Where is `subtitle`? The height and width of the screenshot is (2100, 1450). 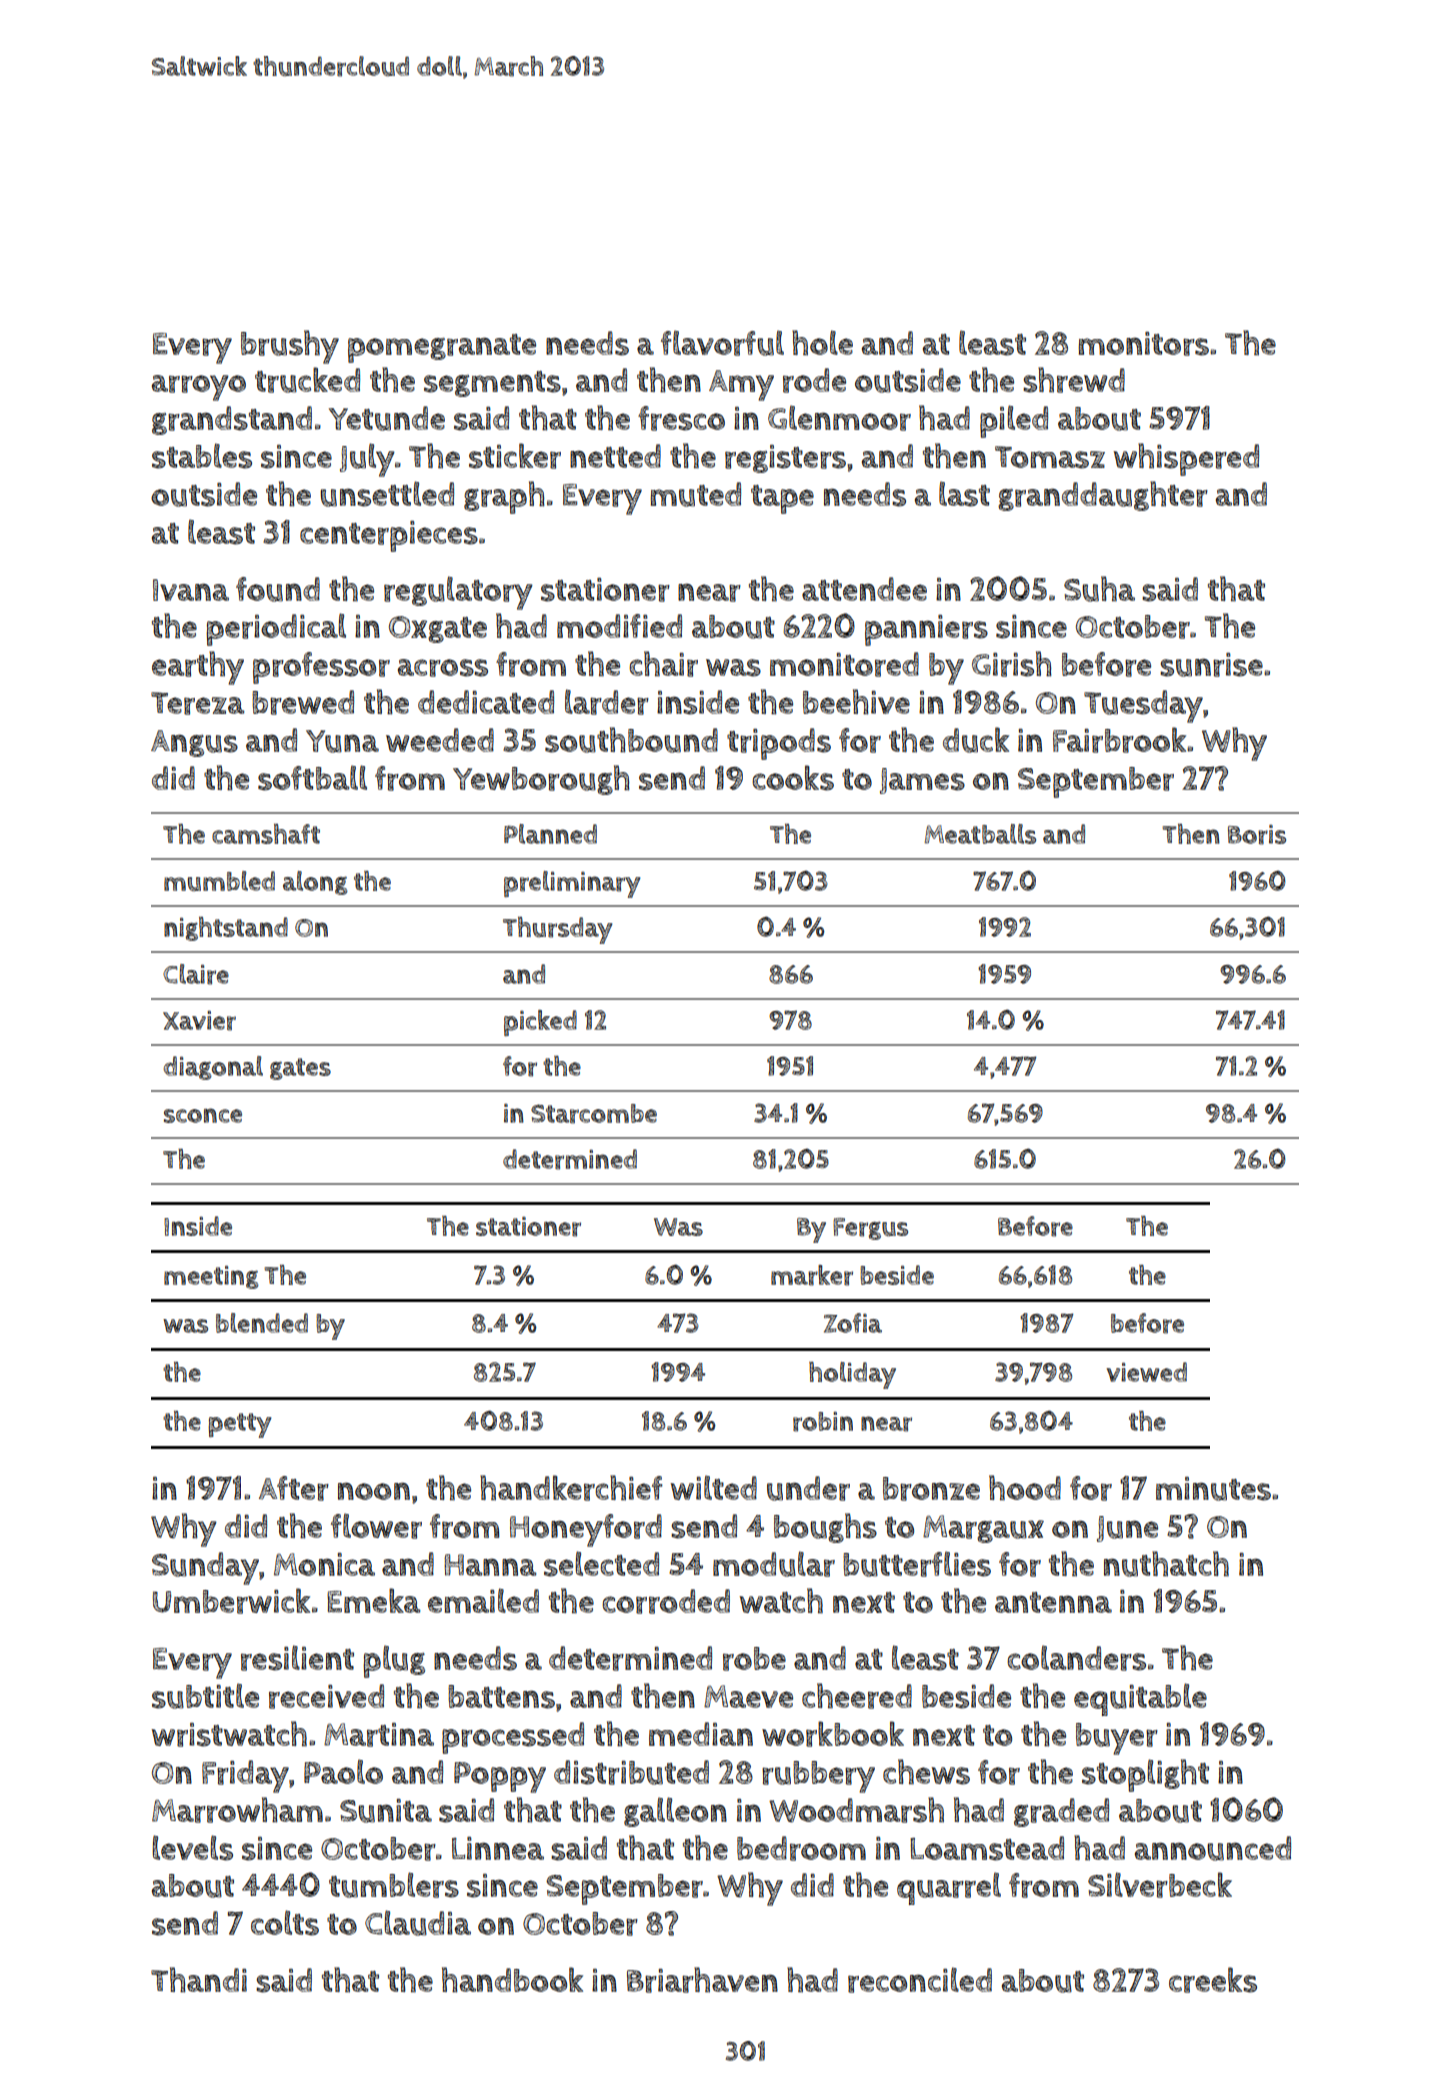 subtitle is located at coordinates (205, 1696).
